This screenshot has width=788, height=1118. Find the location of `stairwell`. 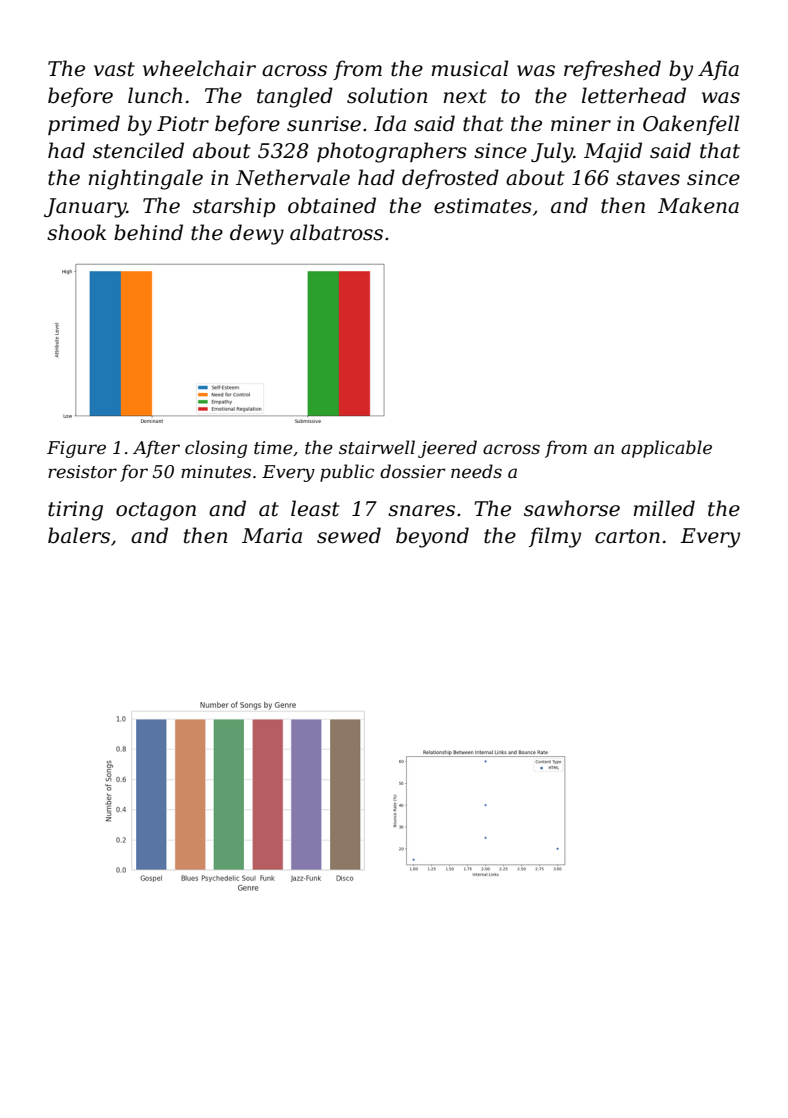

stairwell is located at coordinates (377, 447).
